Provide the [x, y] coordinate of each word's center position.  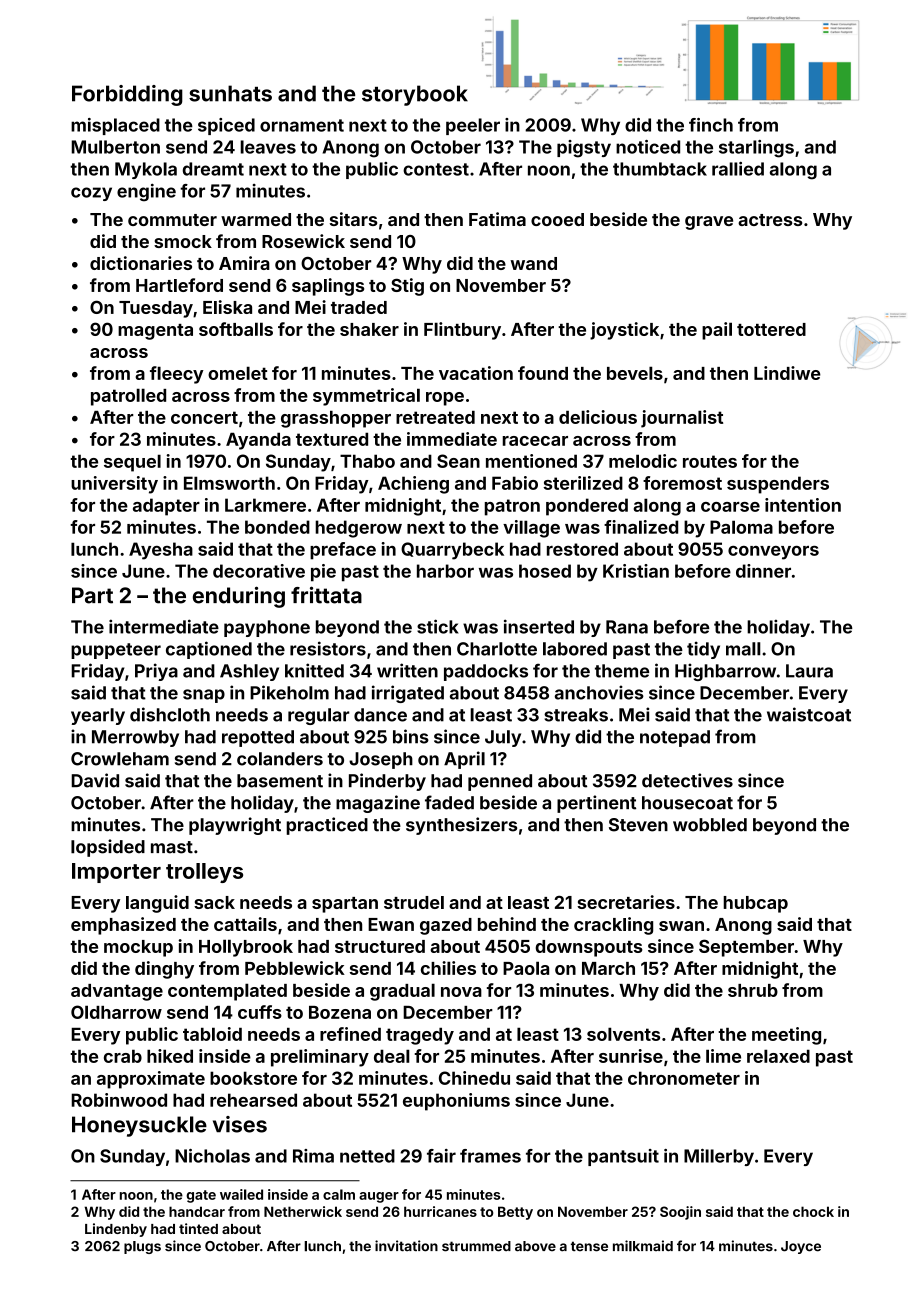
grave [709, 223]
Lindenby [116, 1230]
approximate [151, 1080]
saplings [328, 287]
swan [681, 926]
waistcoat [809, 714]
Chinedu [474, 1078]
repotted [258, 738]
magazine [378, 804]
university [114, 485]
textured [332, 439]
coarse [730, 507]
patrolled [128, 397]
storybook [415, 95]
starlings [756, 149]
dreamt [213, 169]
